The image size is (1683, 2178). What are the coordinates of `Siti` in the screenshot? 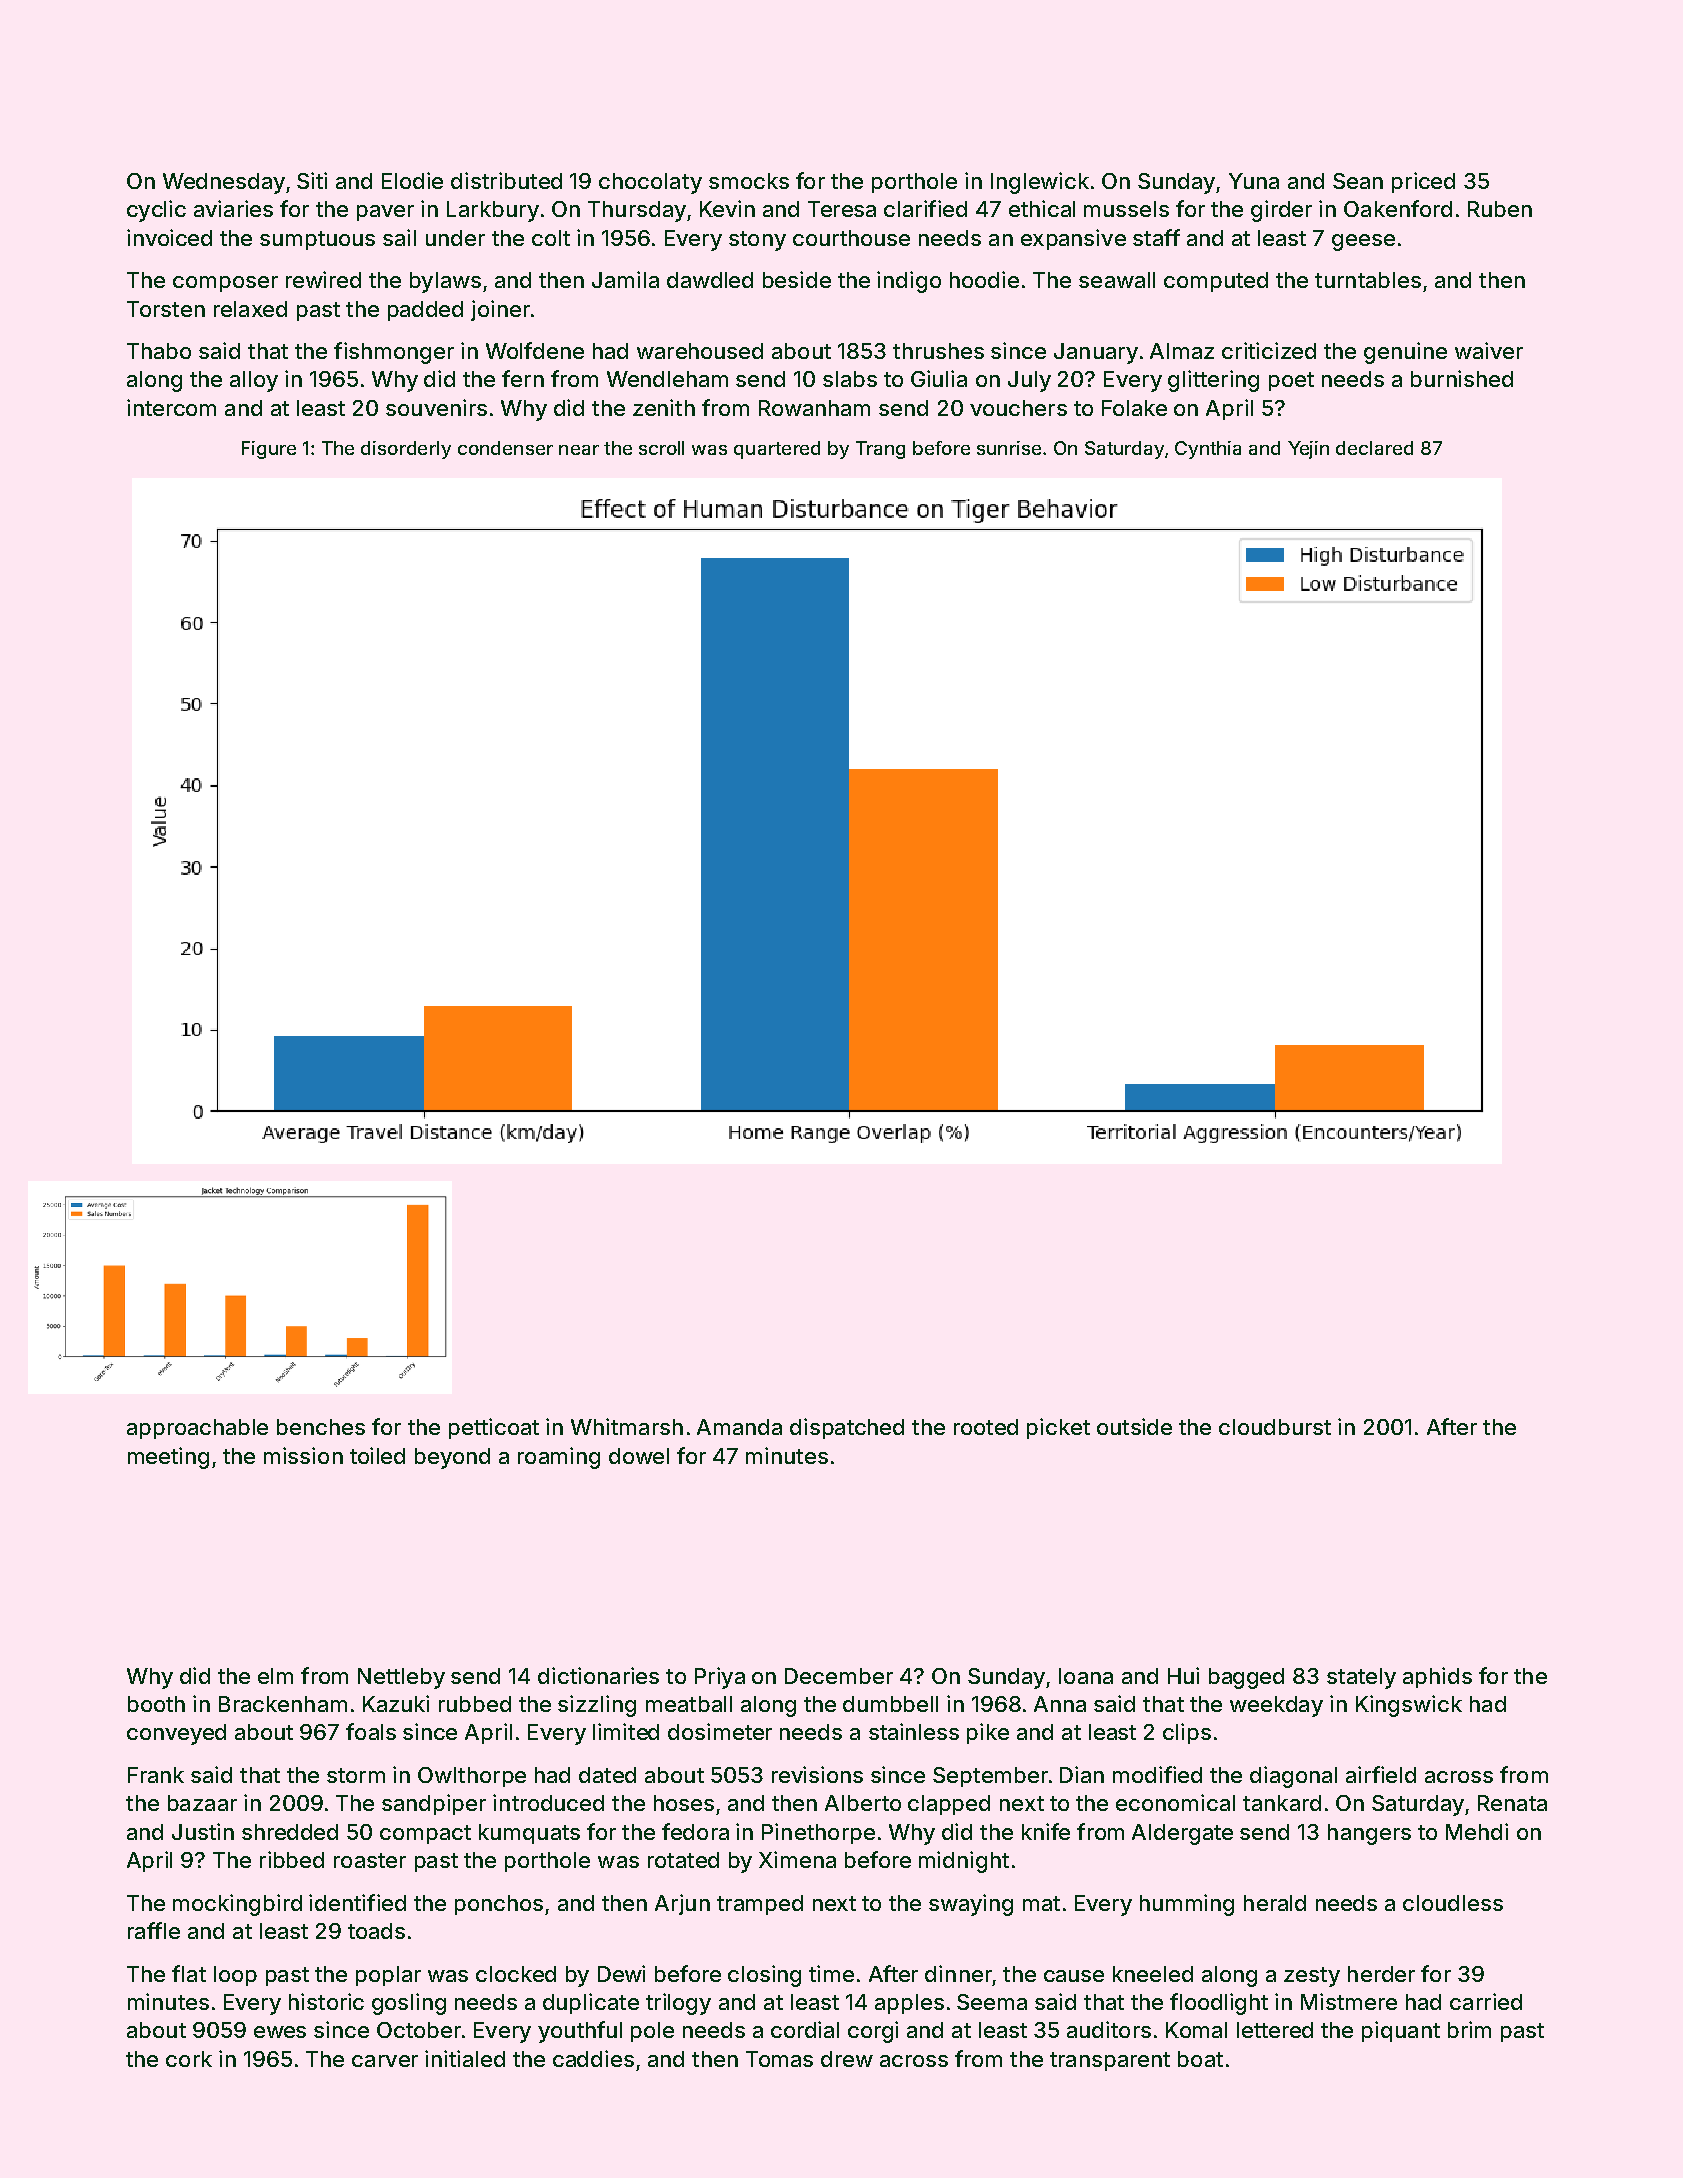 It's located at (312, 180).
